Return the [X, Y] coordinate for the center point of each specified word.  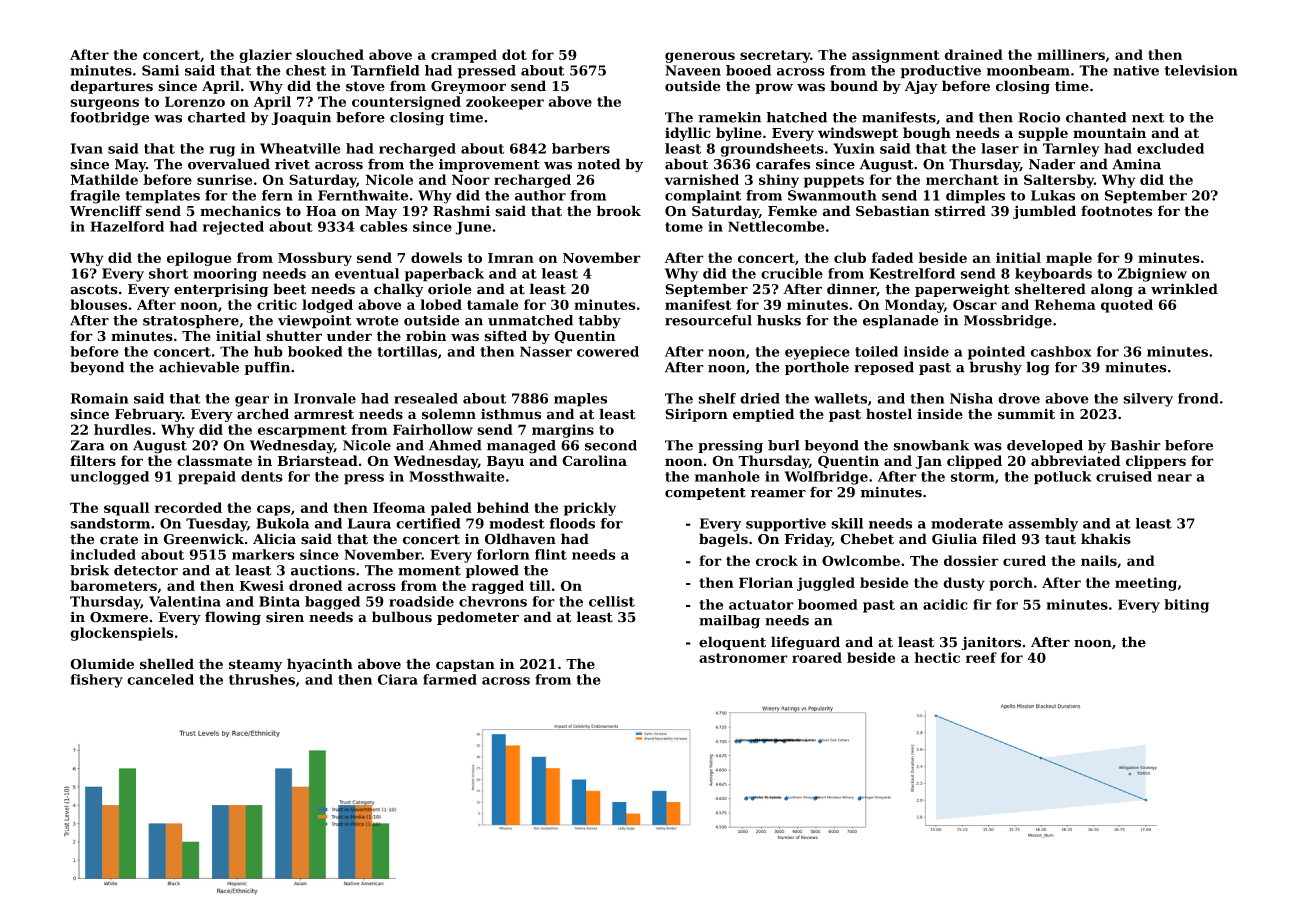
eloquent [732, 643]
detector [146, 570]
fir [982, 604]
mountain [1109, 132]
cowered [608, 351]
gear [252, 401]
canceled [160, 679]
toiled [876, 351]
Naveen [693, 70]
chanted [1096, 117]
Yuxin [854, 148]
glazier [265, 56]
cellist [612, 601]
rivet [292, 164]
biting [1186, 606]
